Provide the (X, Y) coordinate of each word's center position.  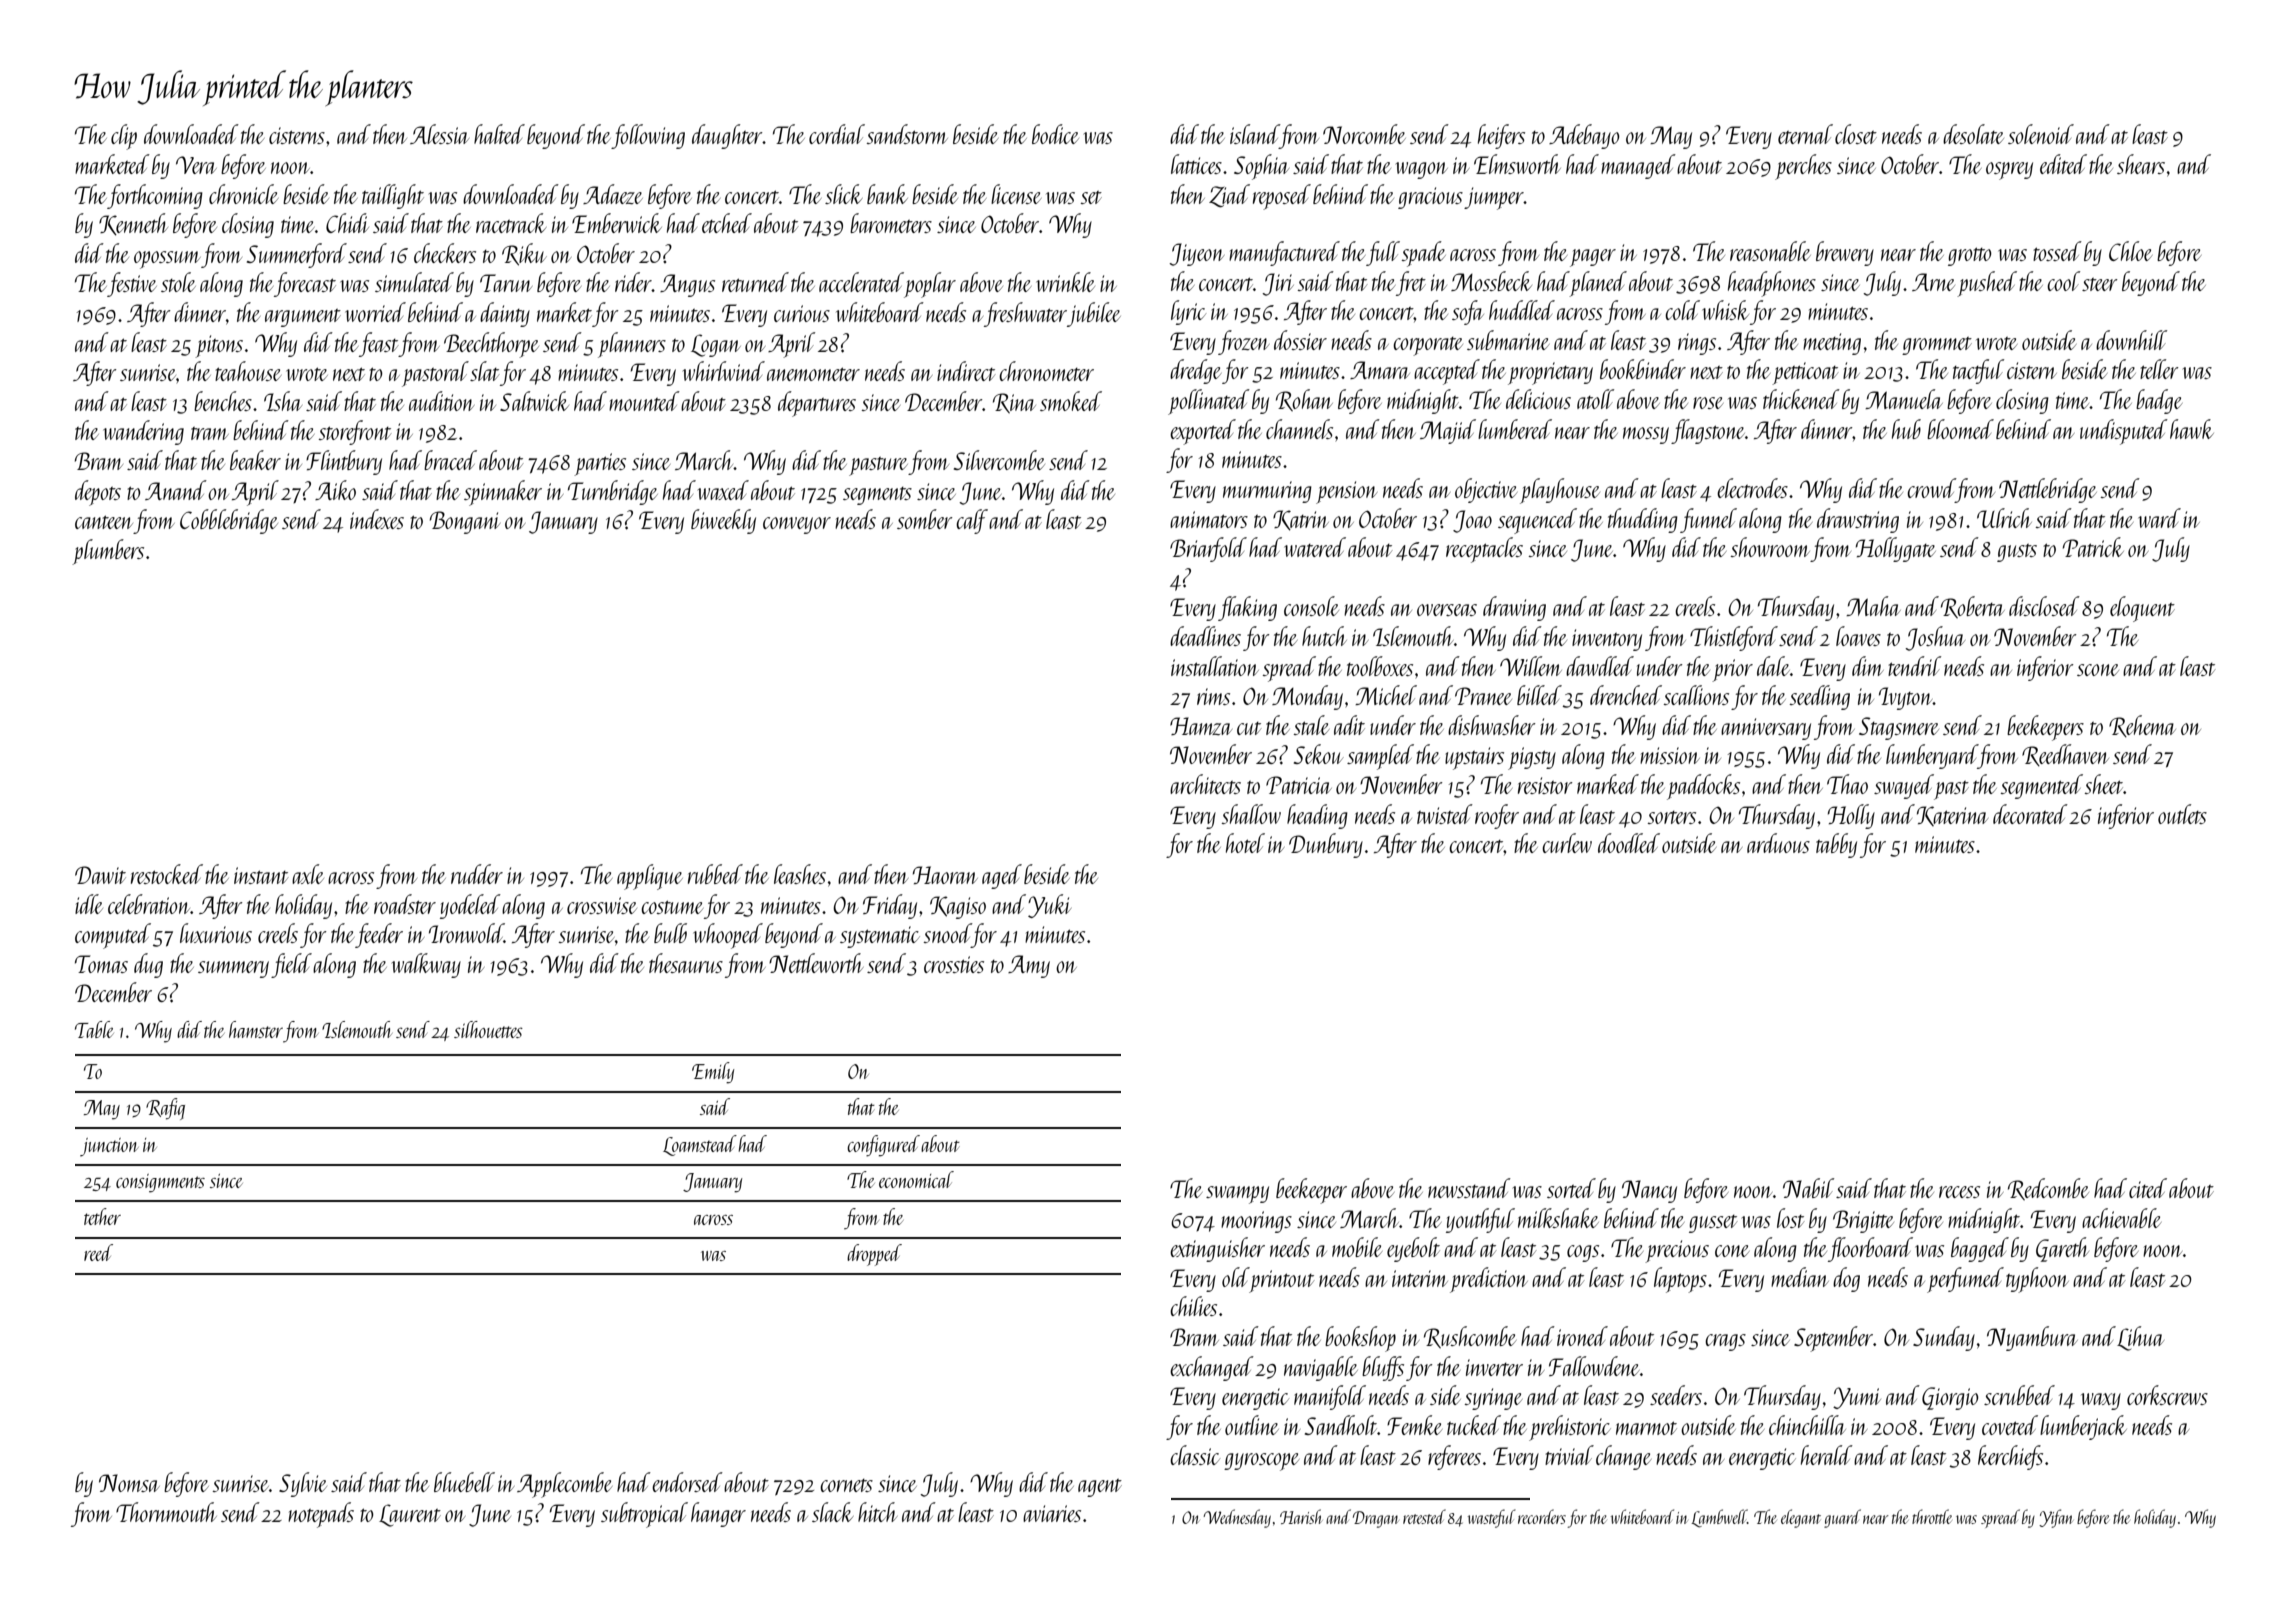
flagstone (1708, 431)
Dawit (100, 875)
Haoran (945, 875)
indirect (966, 371)
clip (124, 137)
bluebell (464, 1482)
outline (1252, 1425)
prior (1732, 670)
